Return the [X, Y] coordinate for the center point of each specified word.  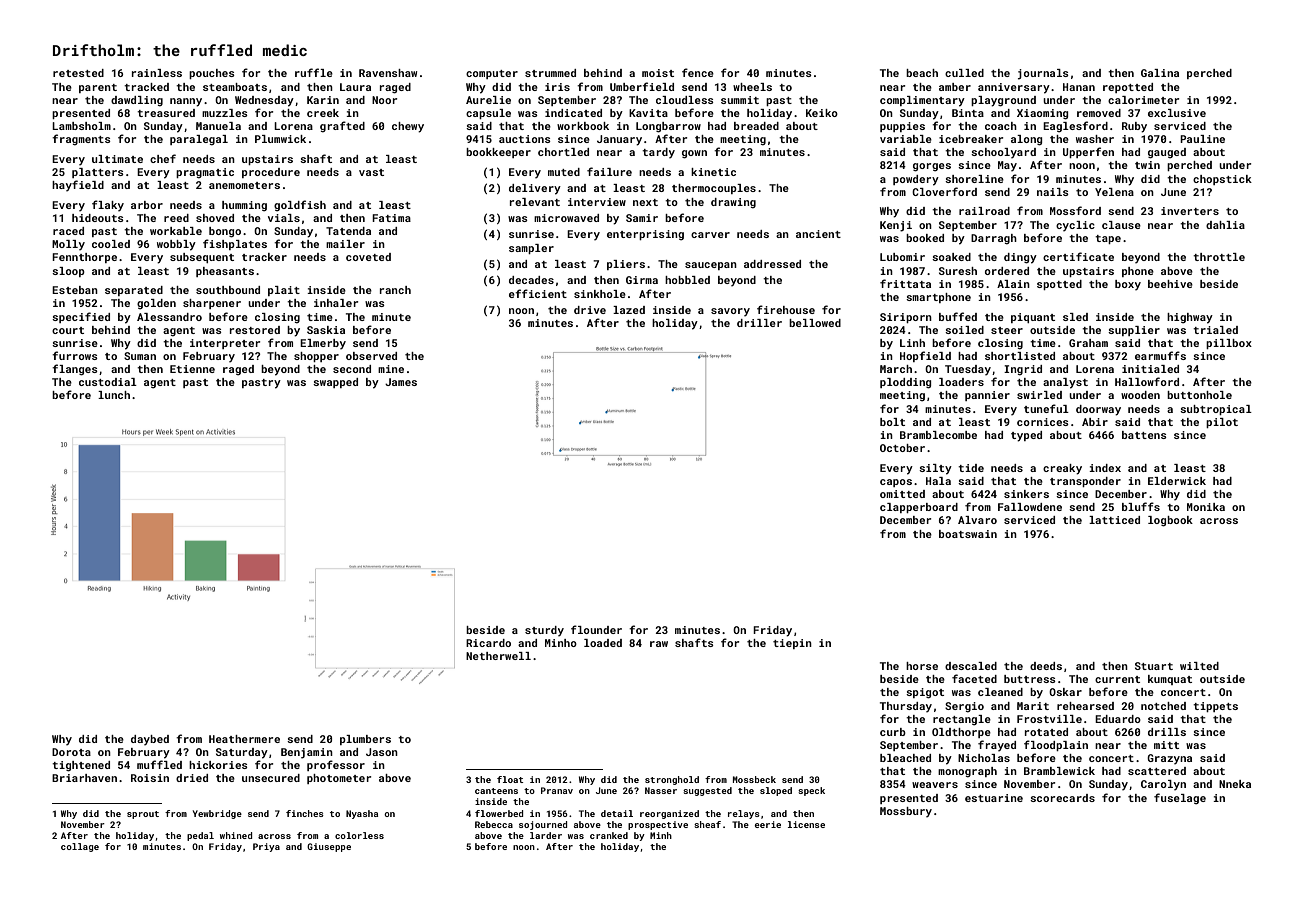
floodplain [1056, 745]
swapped [335, 383]
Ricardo [488, 643]
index [1105, 468]
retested [78, 73]
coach [1001, 126]
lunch [114, 395]
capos [896, 483]
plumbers [365, 740]
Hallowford [1147, 381]
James [401, 382]
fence [698, 72]
